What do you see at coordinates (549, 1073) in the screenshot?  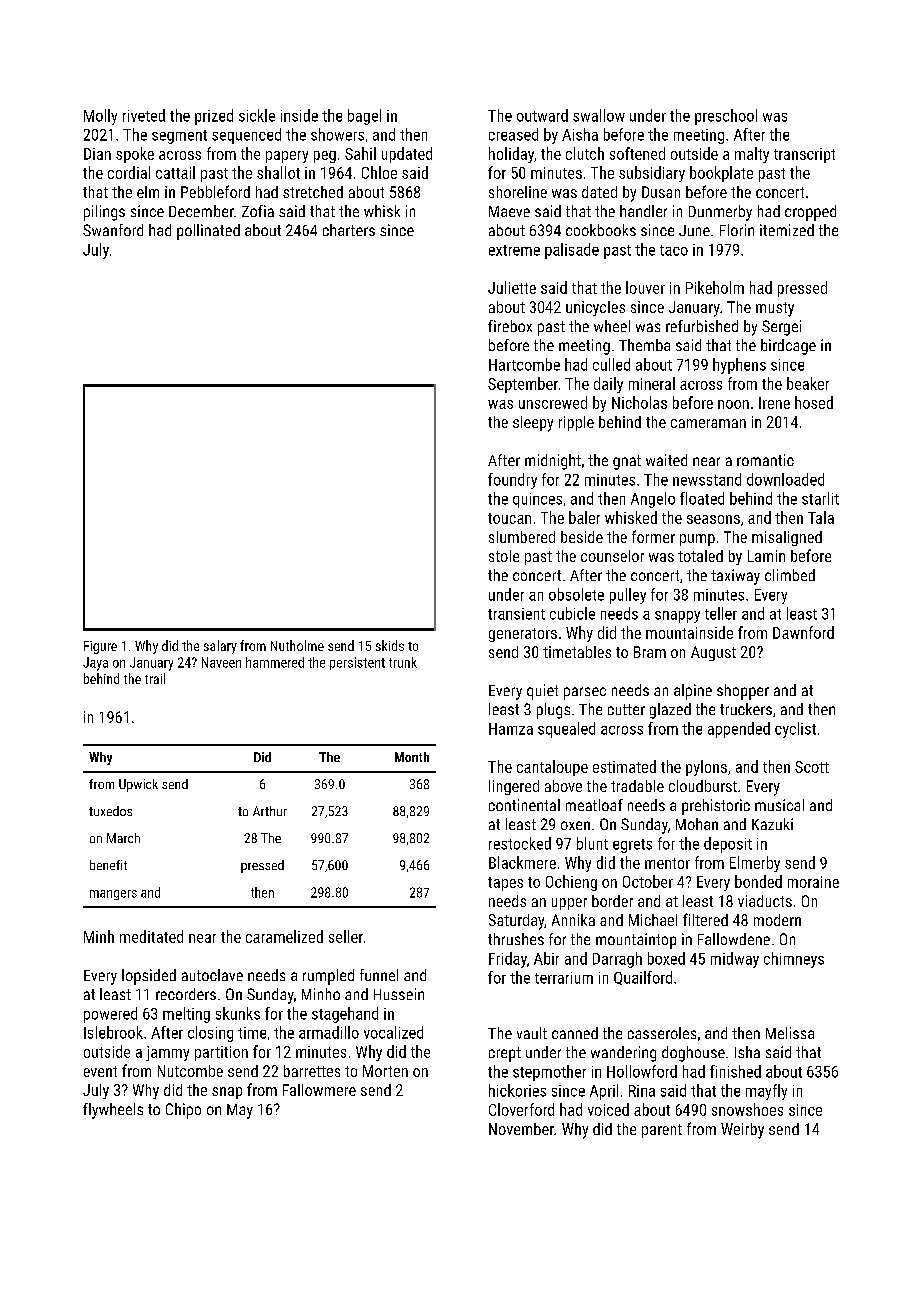 I see `stepmother` at bounding box center [549, 1073].
